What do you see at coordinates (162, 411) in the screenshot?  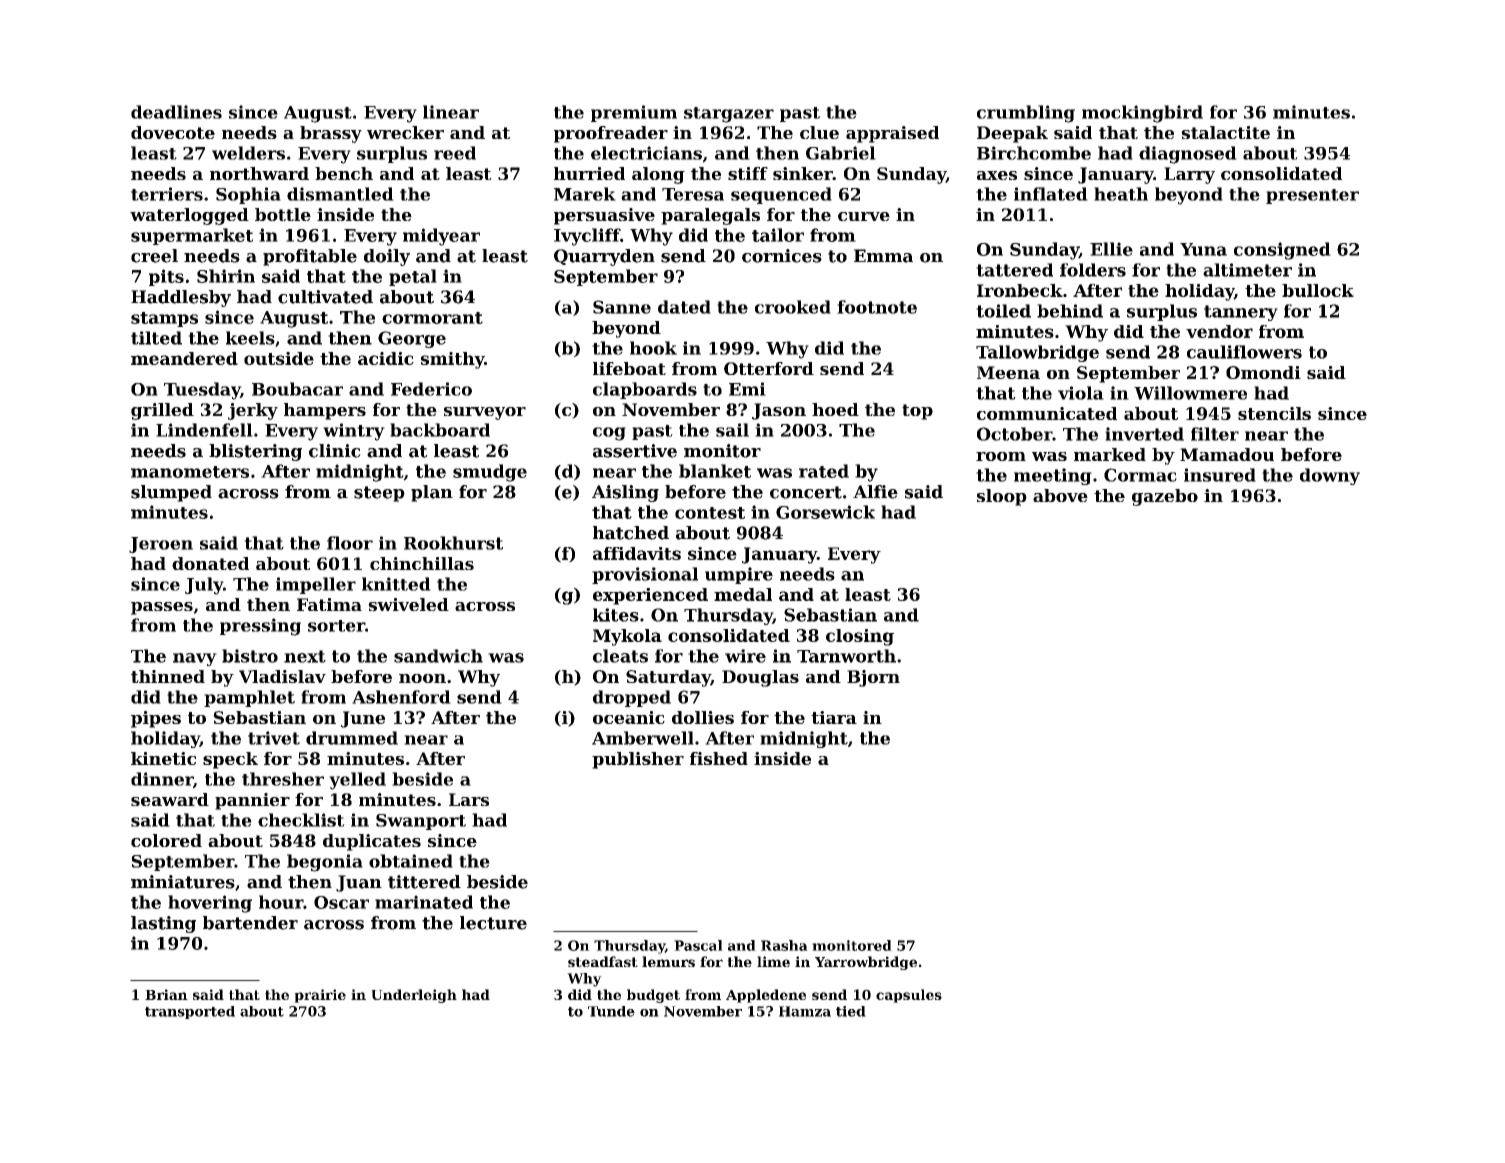 I see `grilled` at bounding box center [162, 411].
